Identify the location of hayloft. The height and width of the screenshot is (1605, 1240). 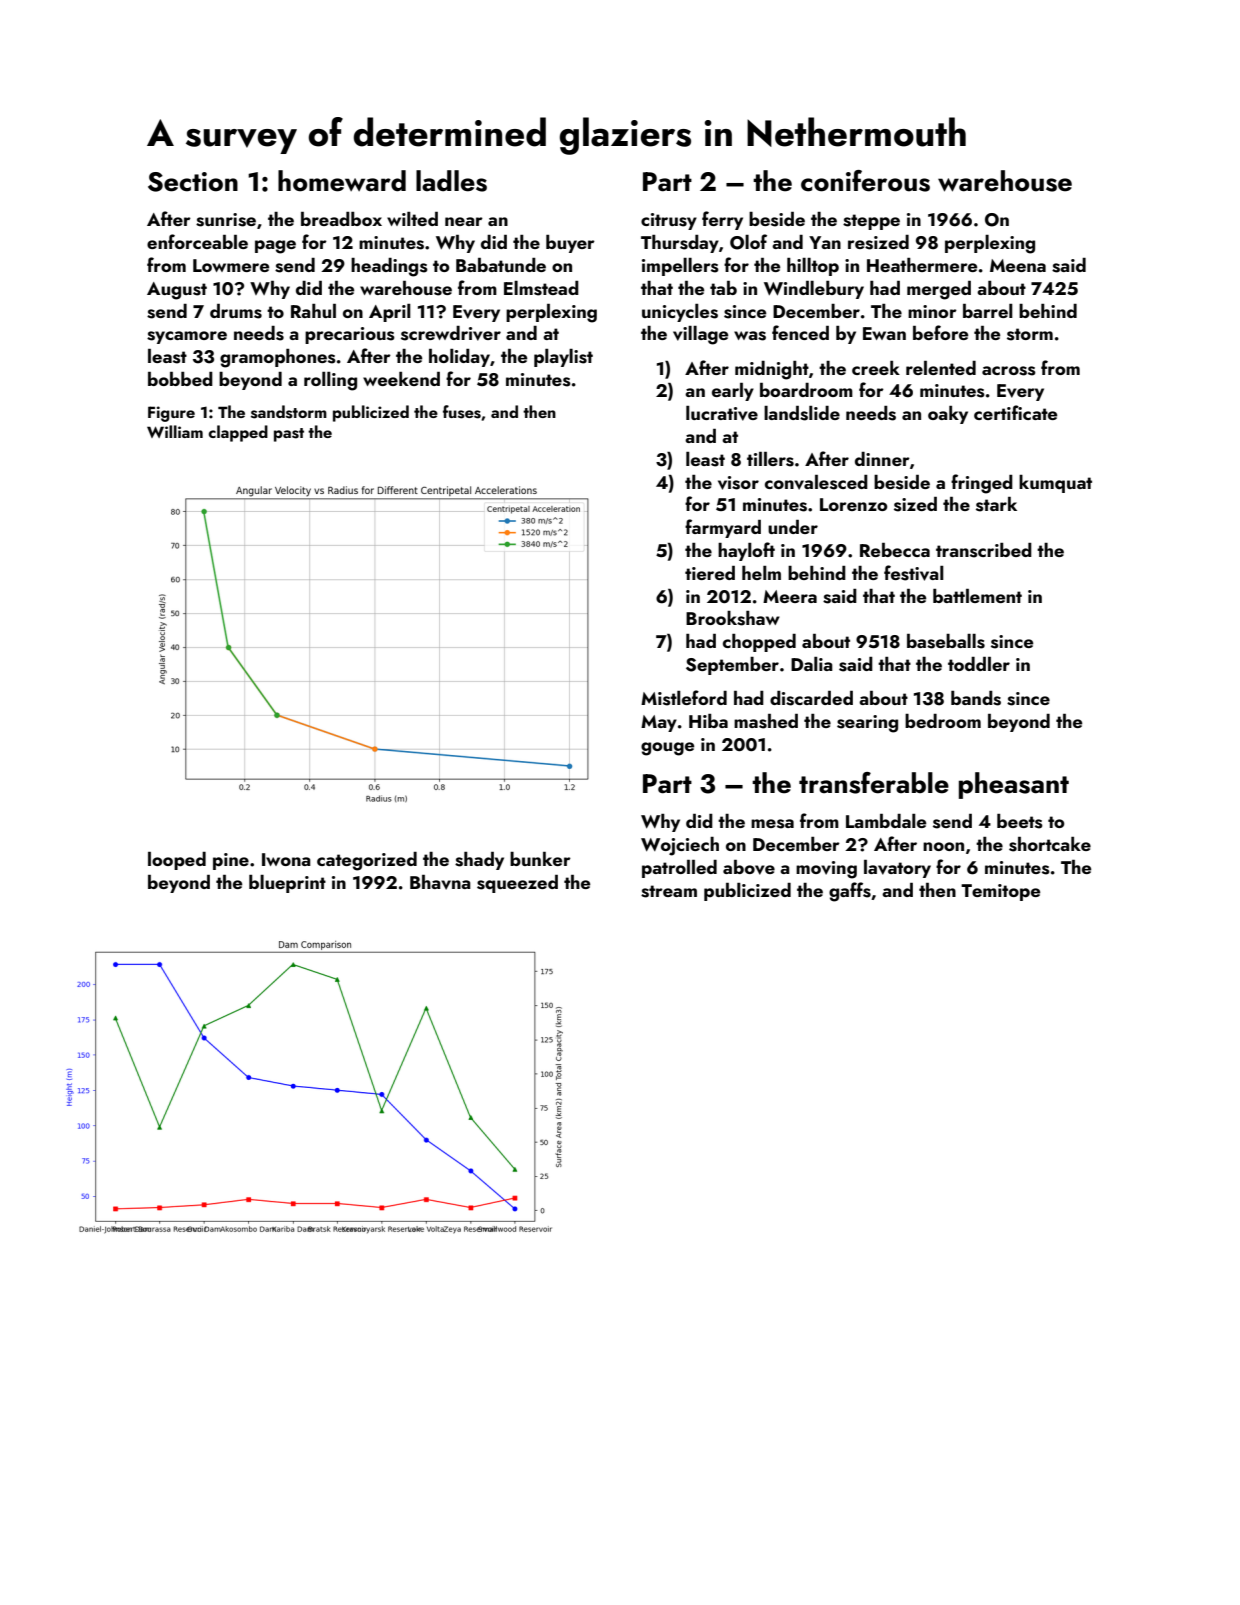
(746, 551).
